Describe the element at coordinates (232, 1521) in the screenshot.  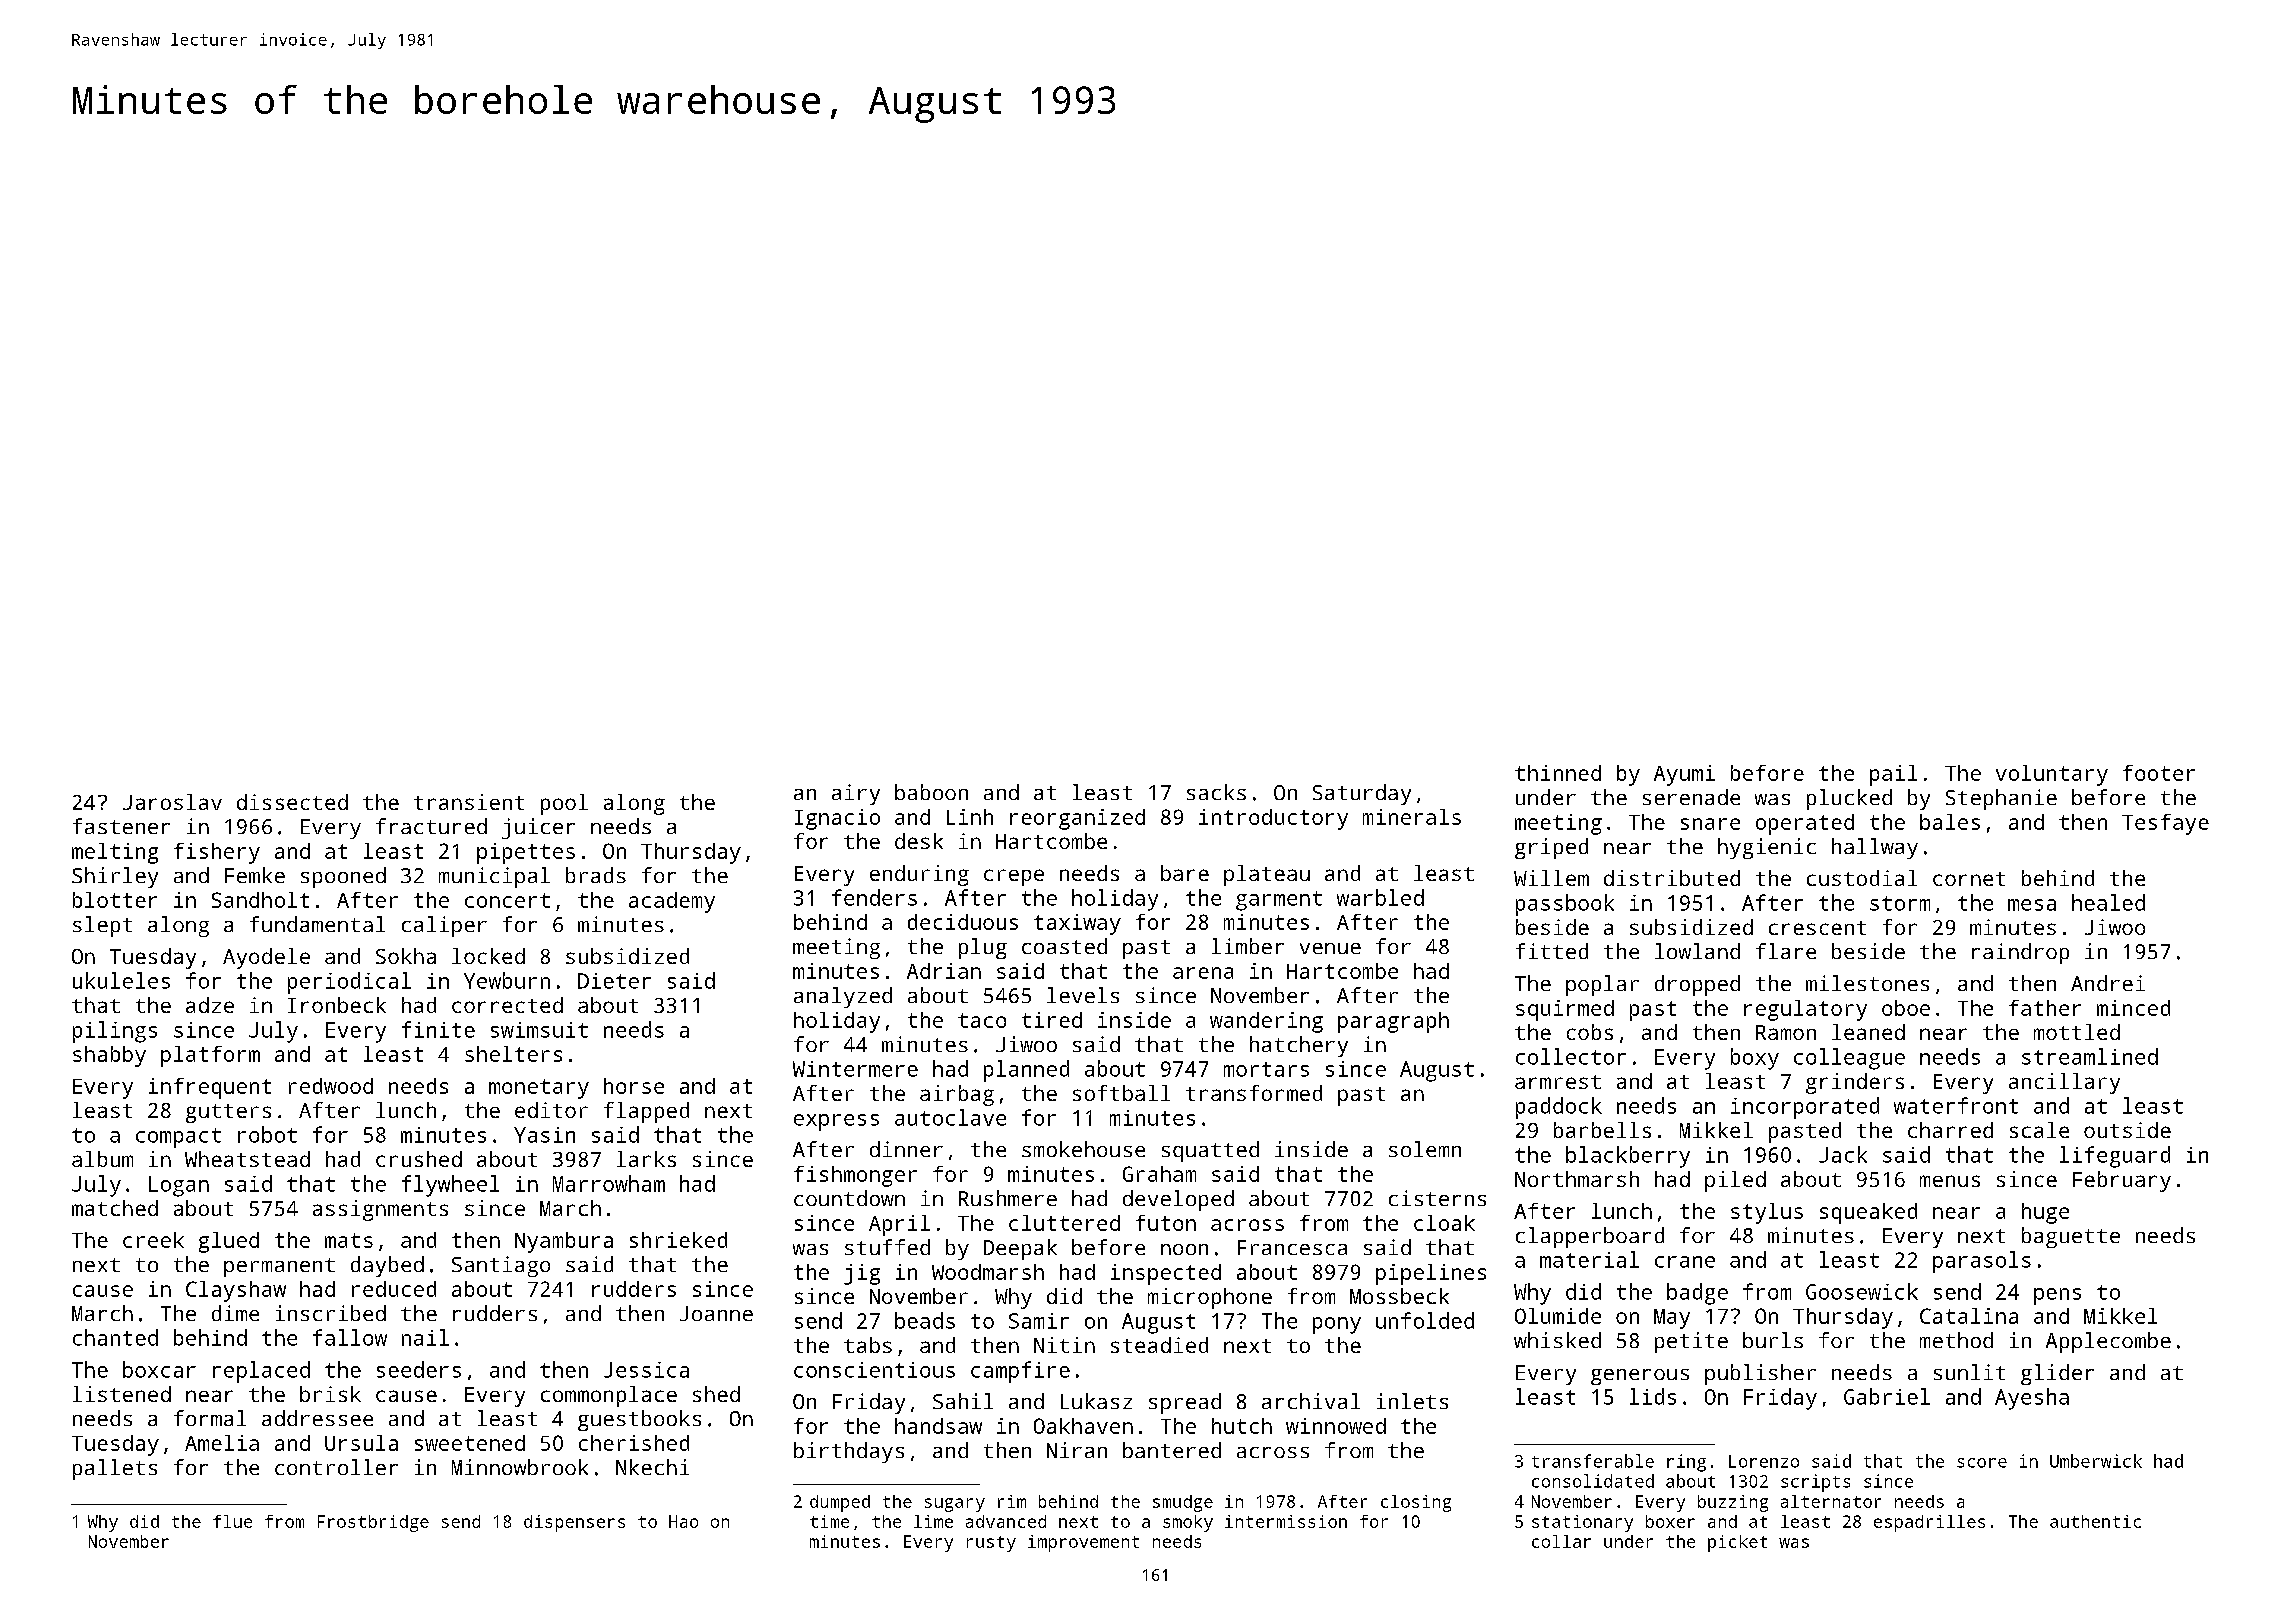
I see `flue` at that location.
